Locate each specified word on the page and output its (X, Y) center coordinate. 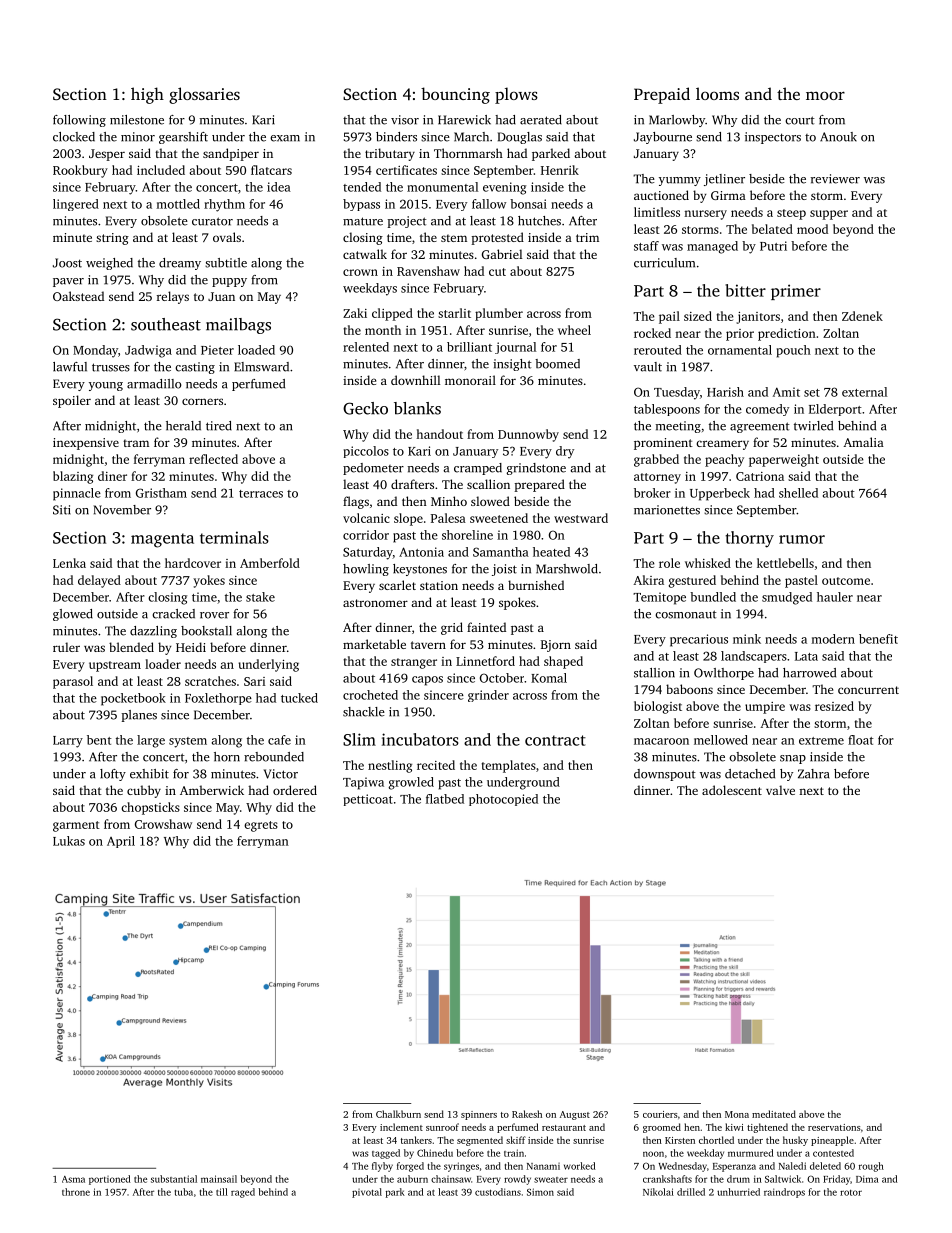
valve (780, 790)
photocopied (503, 800)
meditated (774, 1114)
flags (356, 502)
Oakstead (78, 296)
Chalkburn (398, 1114)
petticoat (368, 800)
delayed (99, 581)
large (151, 741)
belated (772, 229)
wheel (574, 330)
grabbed (656, 460)
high (147, 95)
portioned (109, 1180)
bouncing (455, 95)
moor (825, 95)
